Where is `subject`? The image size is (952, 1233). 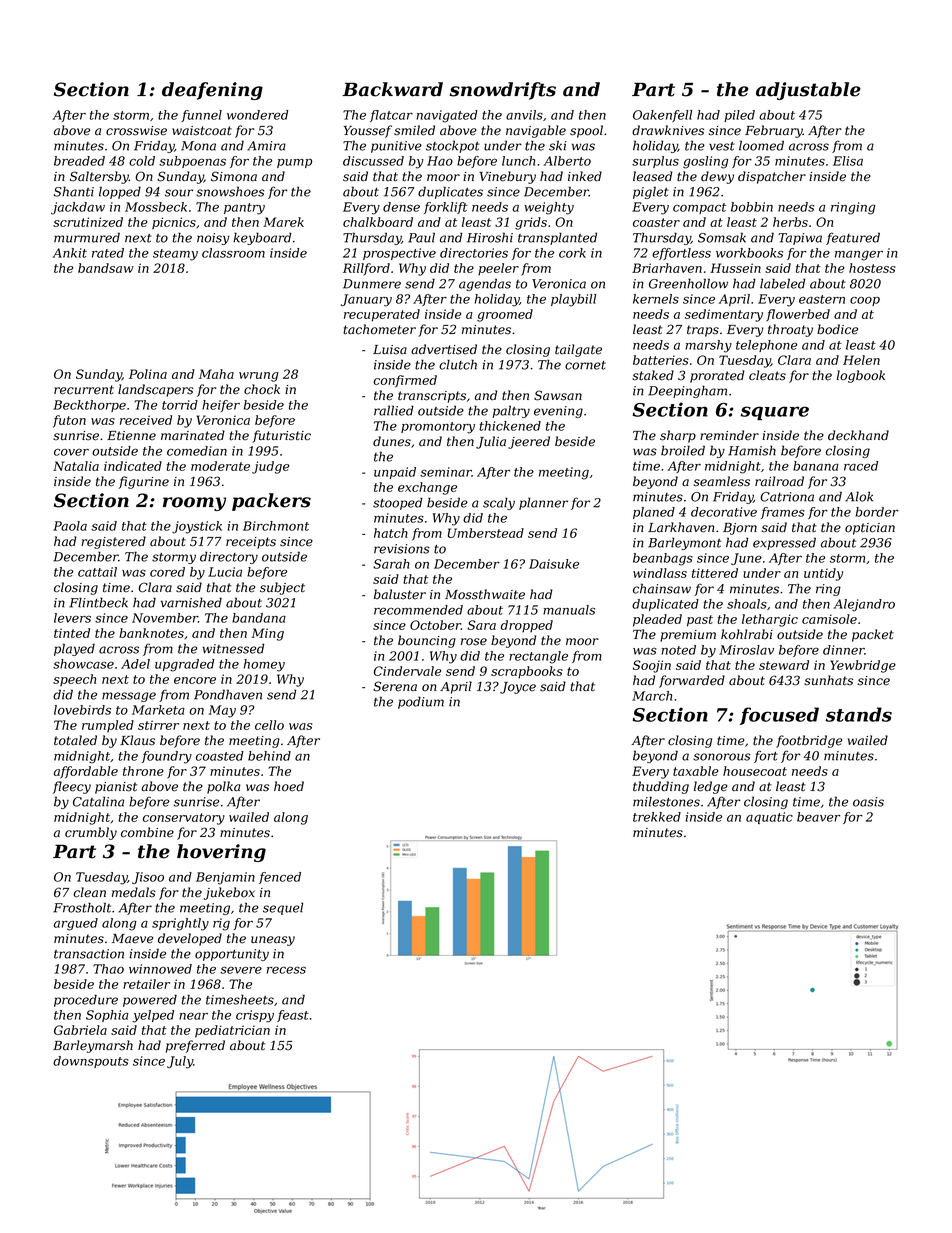
subject is located at coordinates (282, 588).
